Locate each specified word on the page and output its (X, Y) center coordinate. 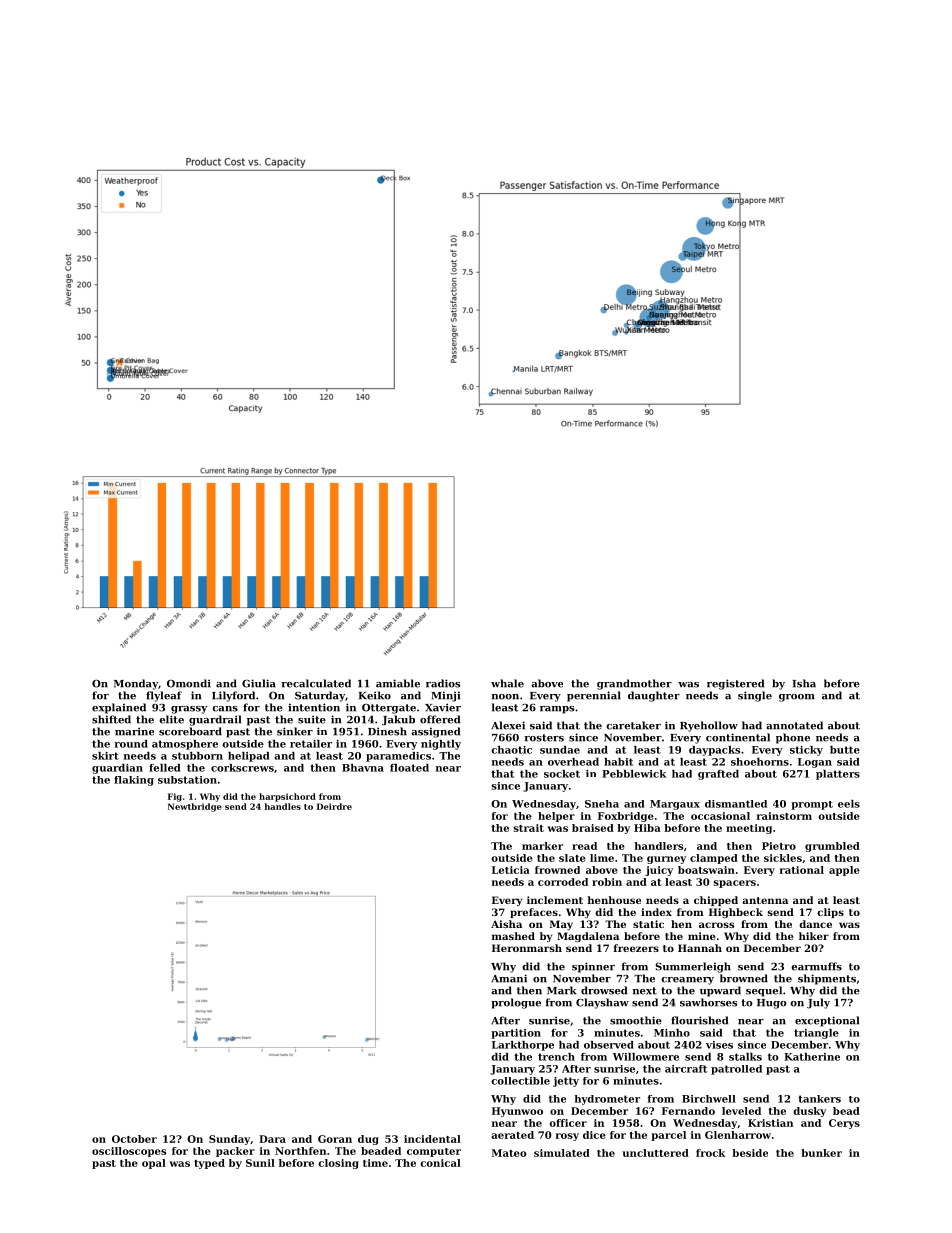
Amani (509, 978)
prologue (516, 1003)
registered (735, 684)
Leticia (511, 870)
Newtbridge (195, 807)
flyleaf (164, 696)
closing (338, 1164)
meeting (749, 829)
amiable (398, 683)
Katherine (812, 1057)
